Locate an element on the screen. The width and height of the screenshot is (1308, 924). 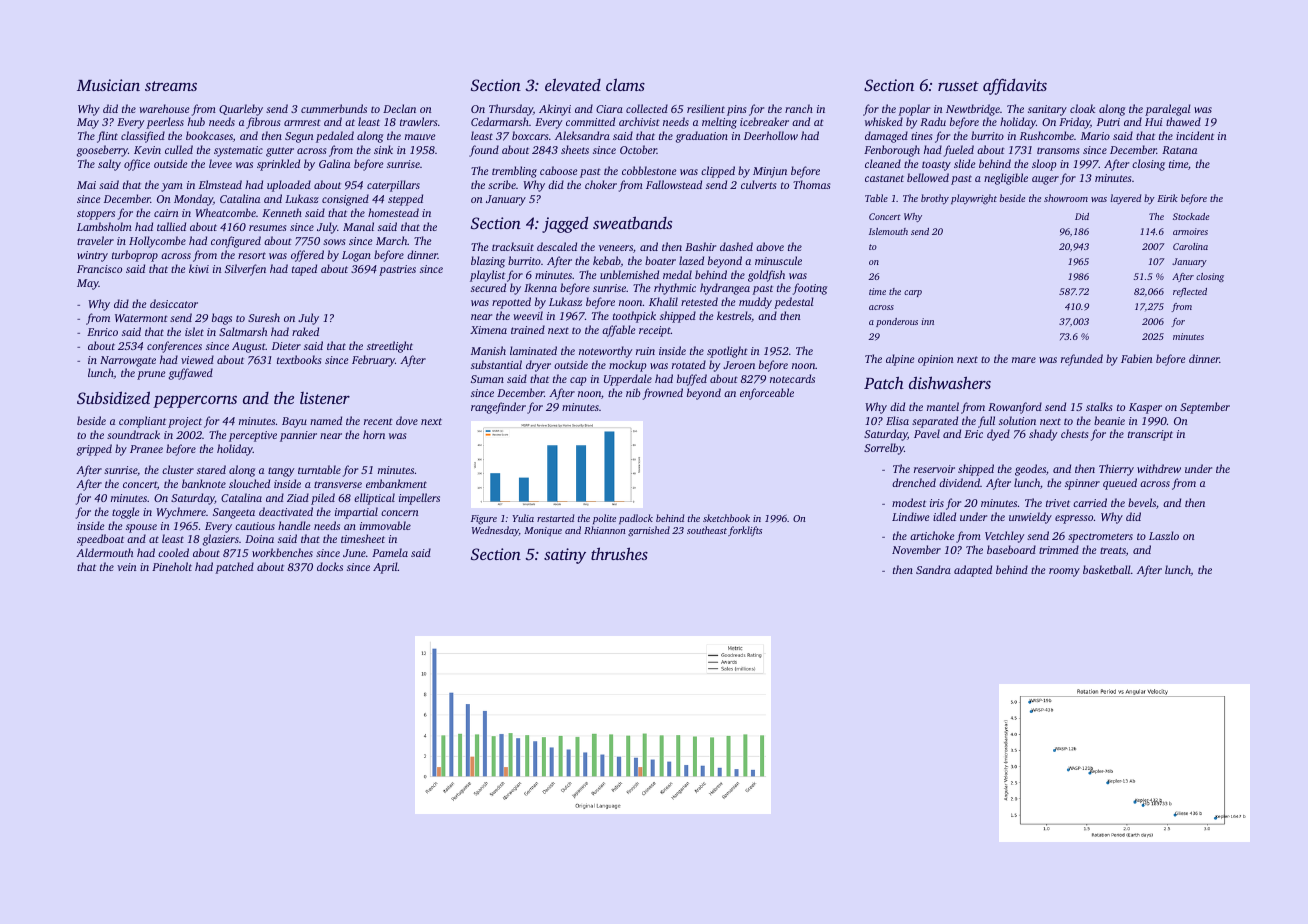
Narrowgate is located at coordinates (128, 361).
